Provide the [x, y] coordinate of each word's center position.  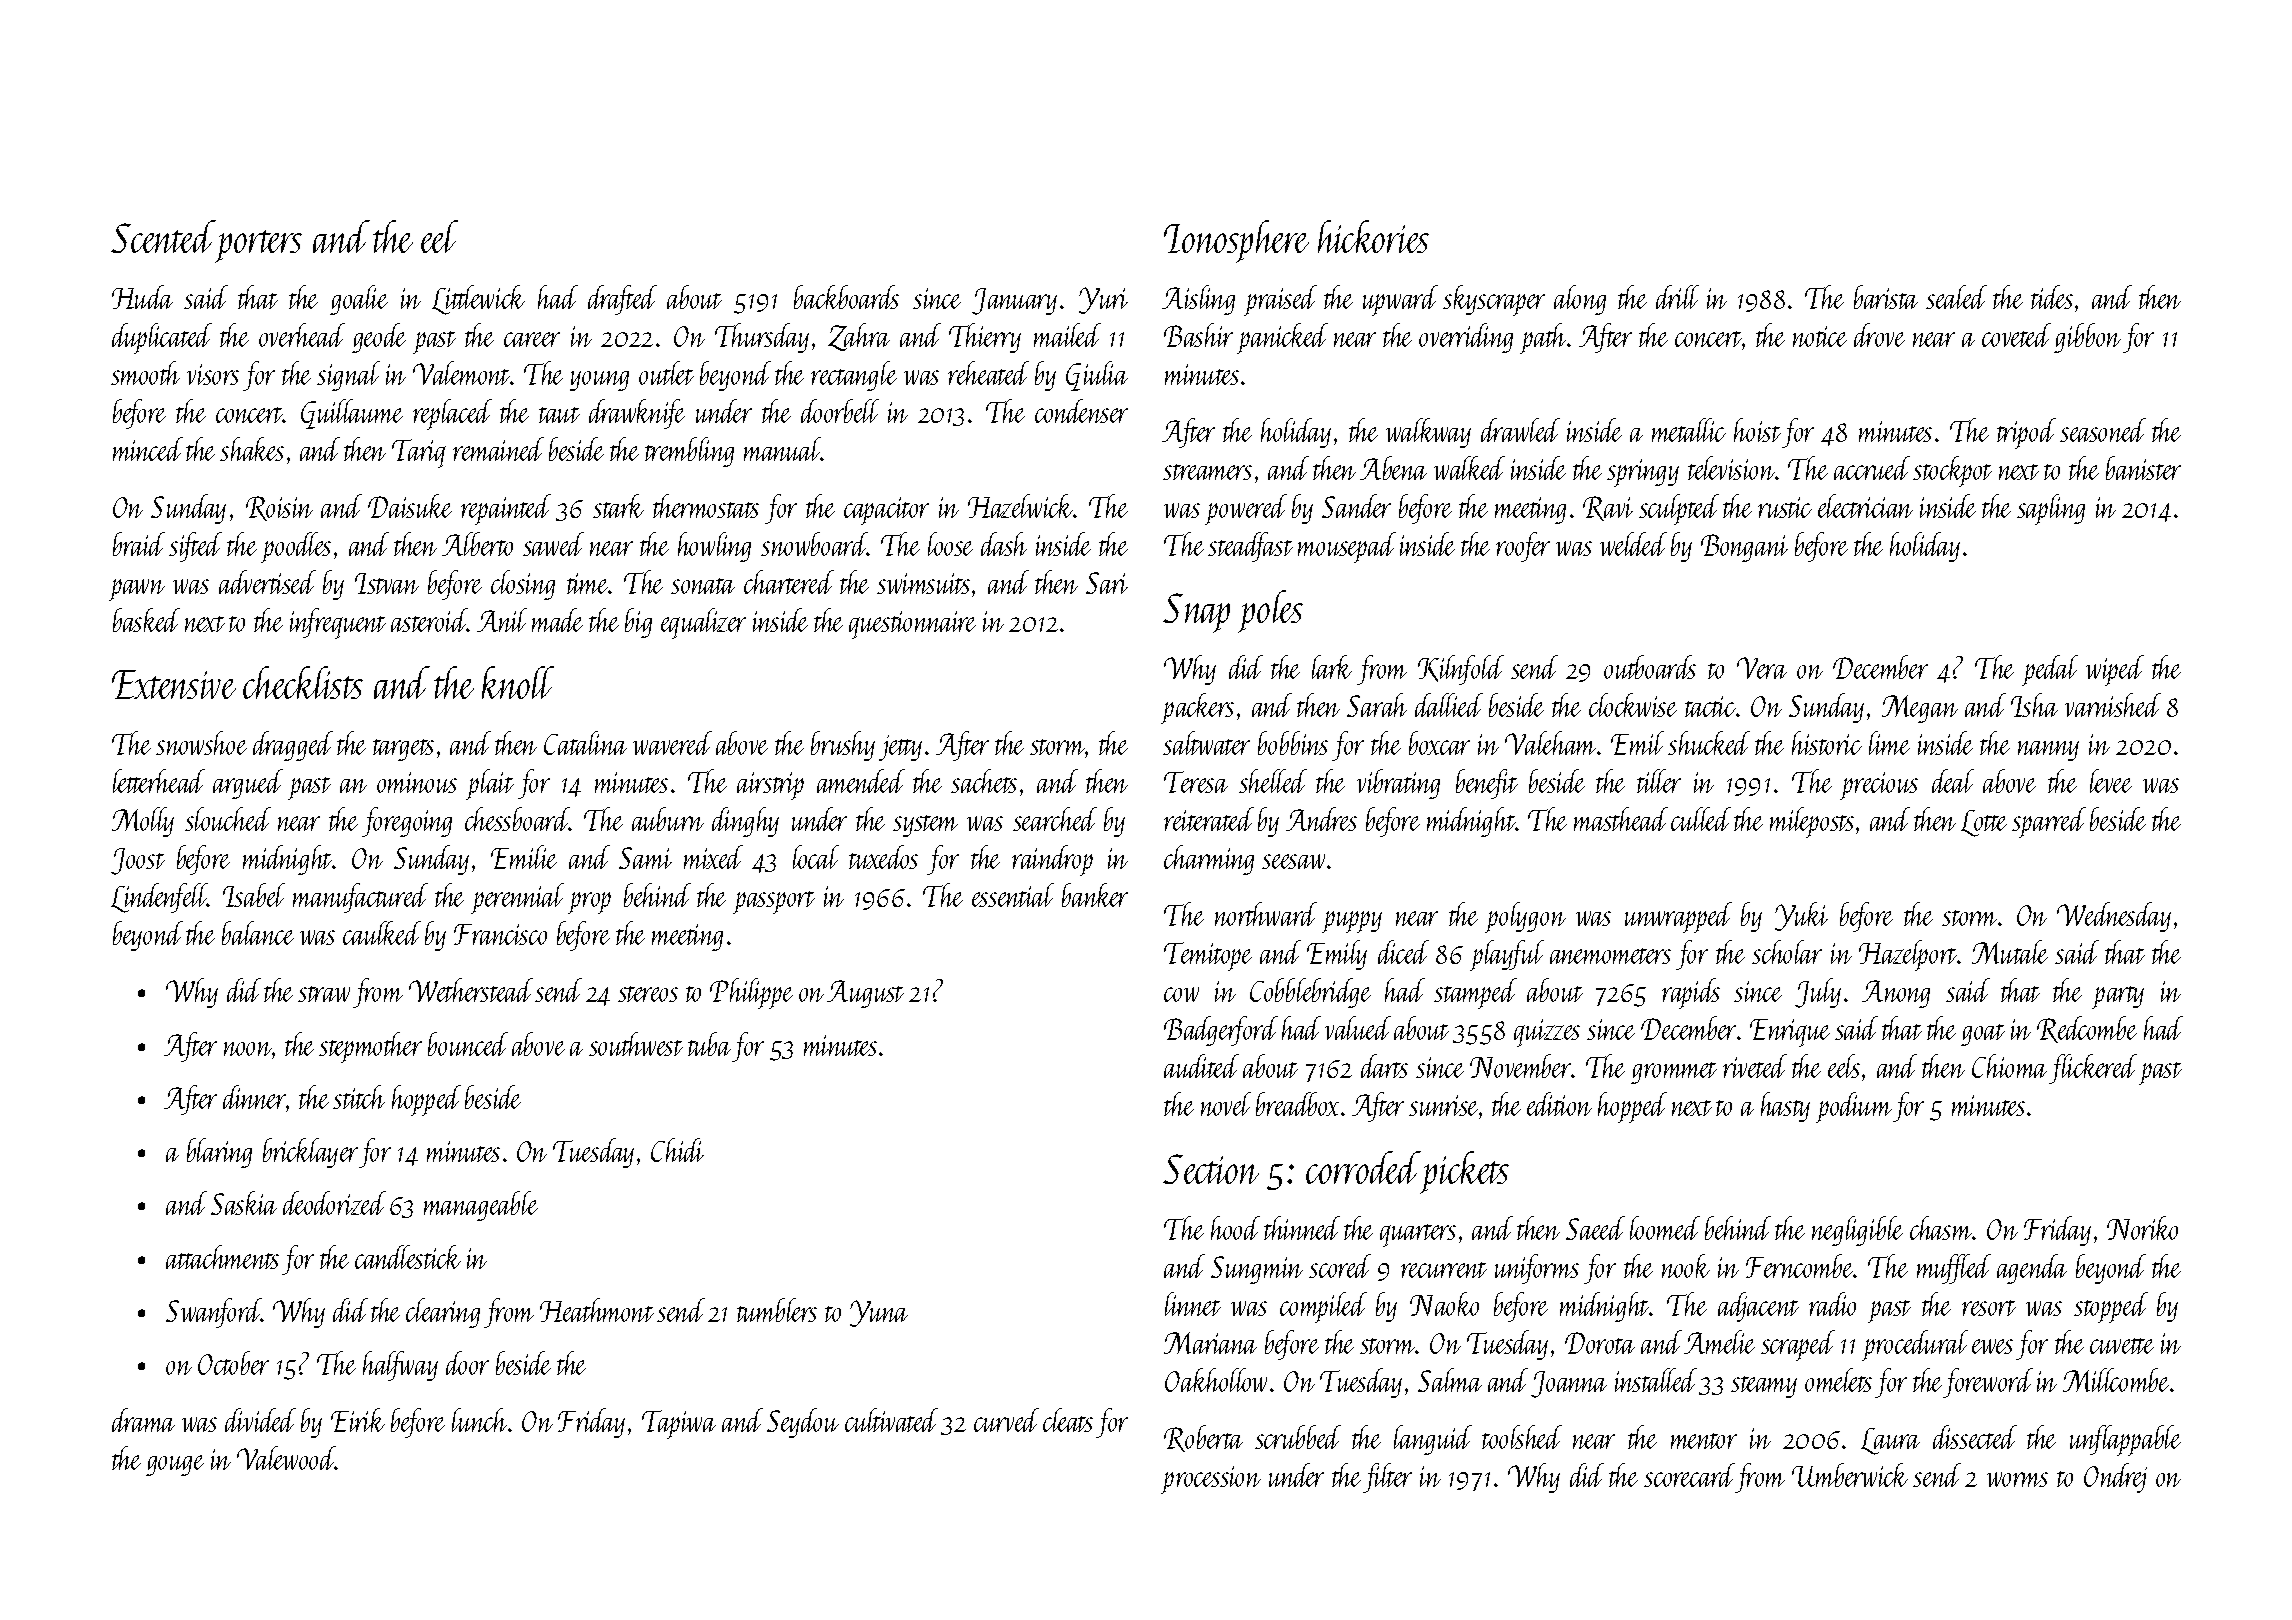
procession [1211, 1480]
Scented [163, 236]
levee [2111, 781]
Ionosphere [1236, 241]
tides [2052, 297]
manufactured [360, 898]
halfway [400, 1366]
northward [1266, 914]
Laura [1890, 1441]
